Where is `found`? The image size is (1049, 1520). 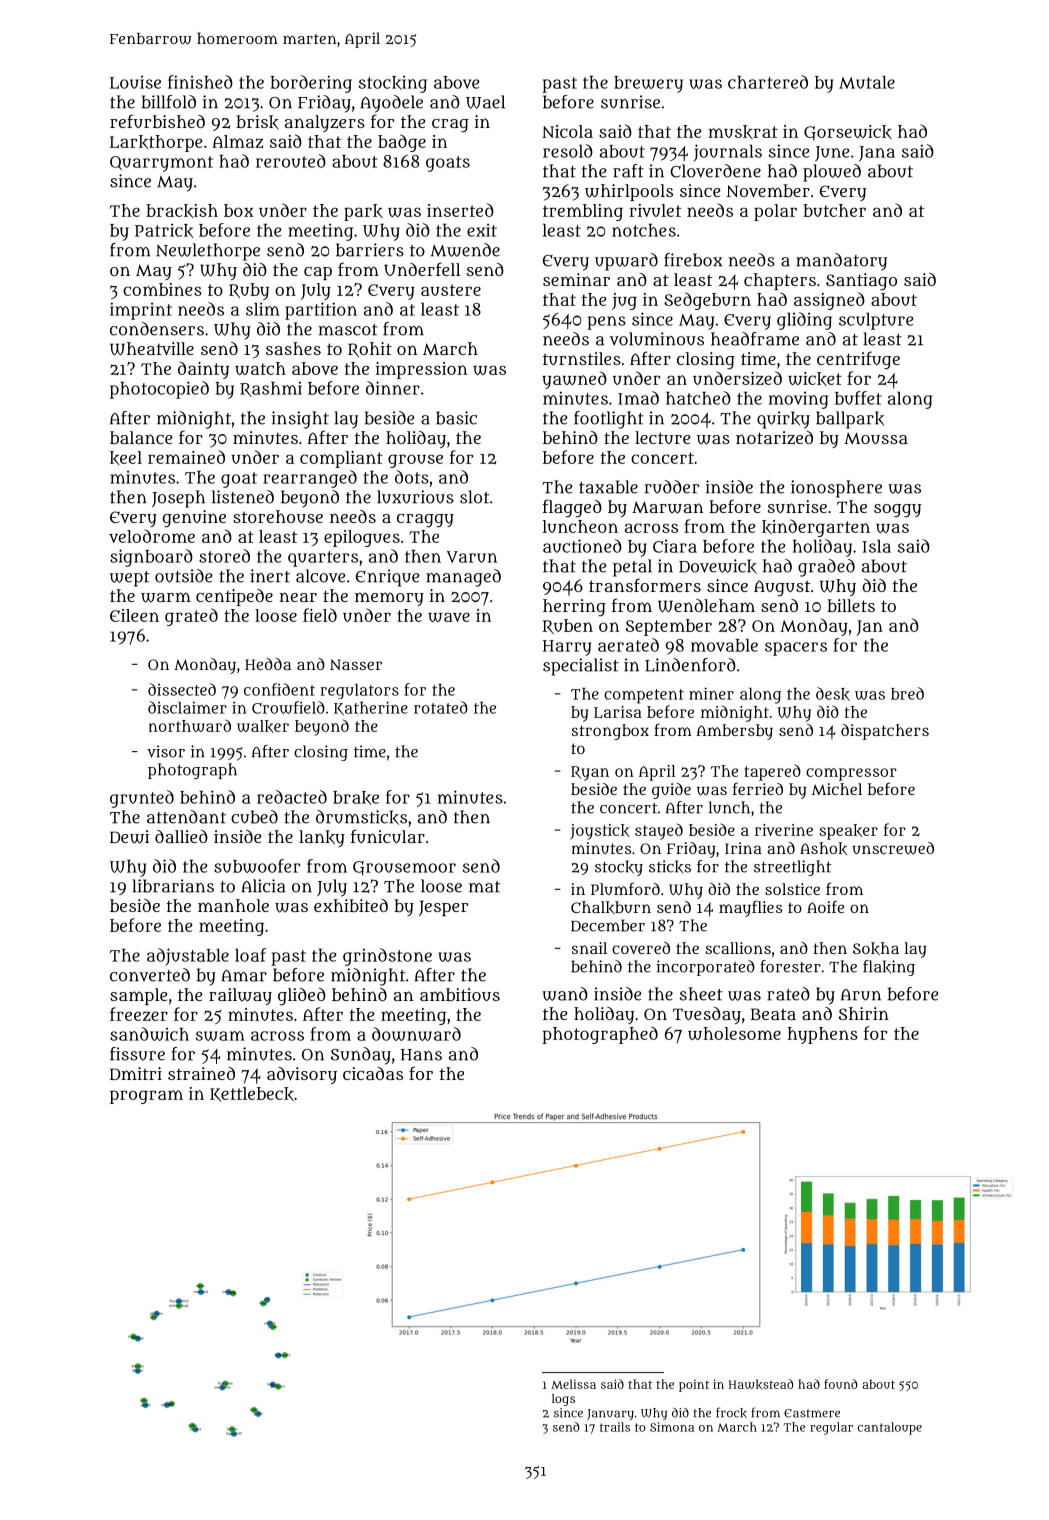
found is located at coordinates (840, 1384).
